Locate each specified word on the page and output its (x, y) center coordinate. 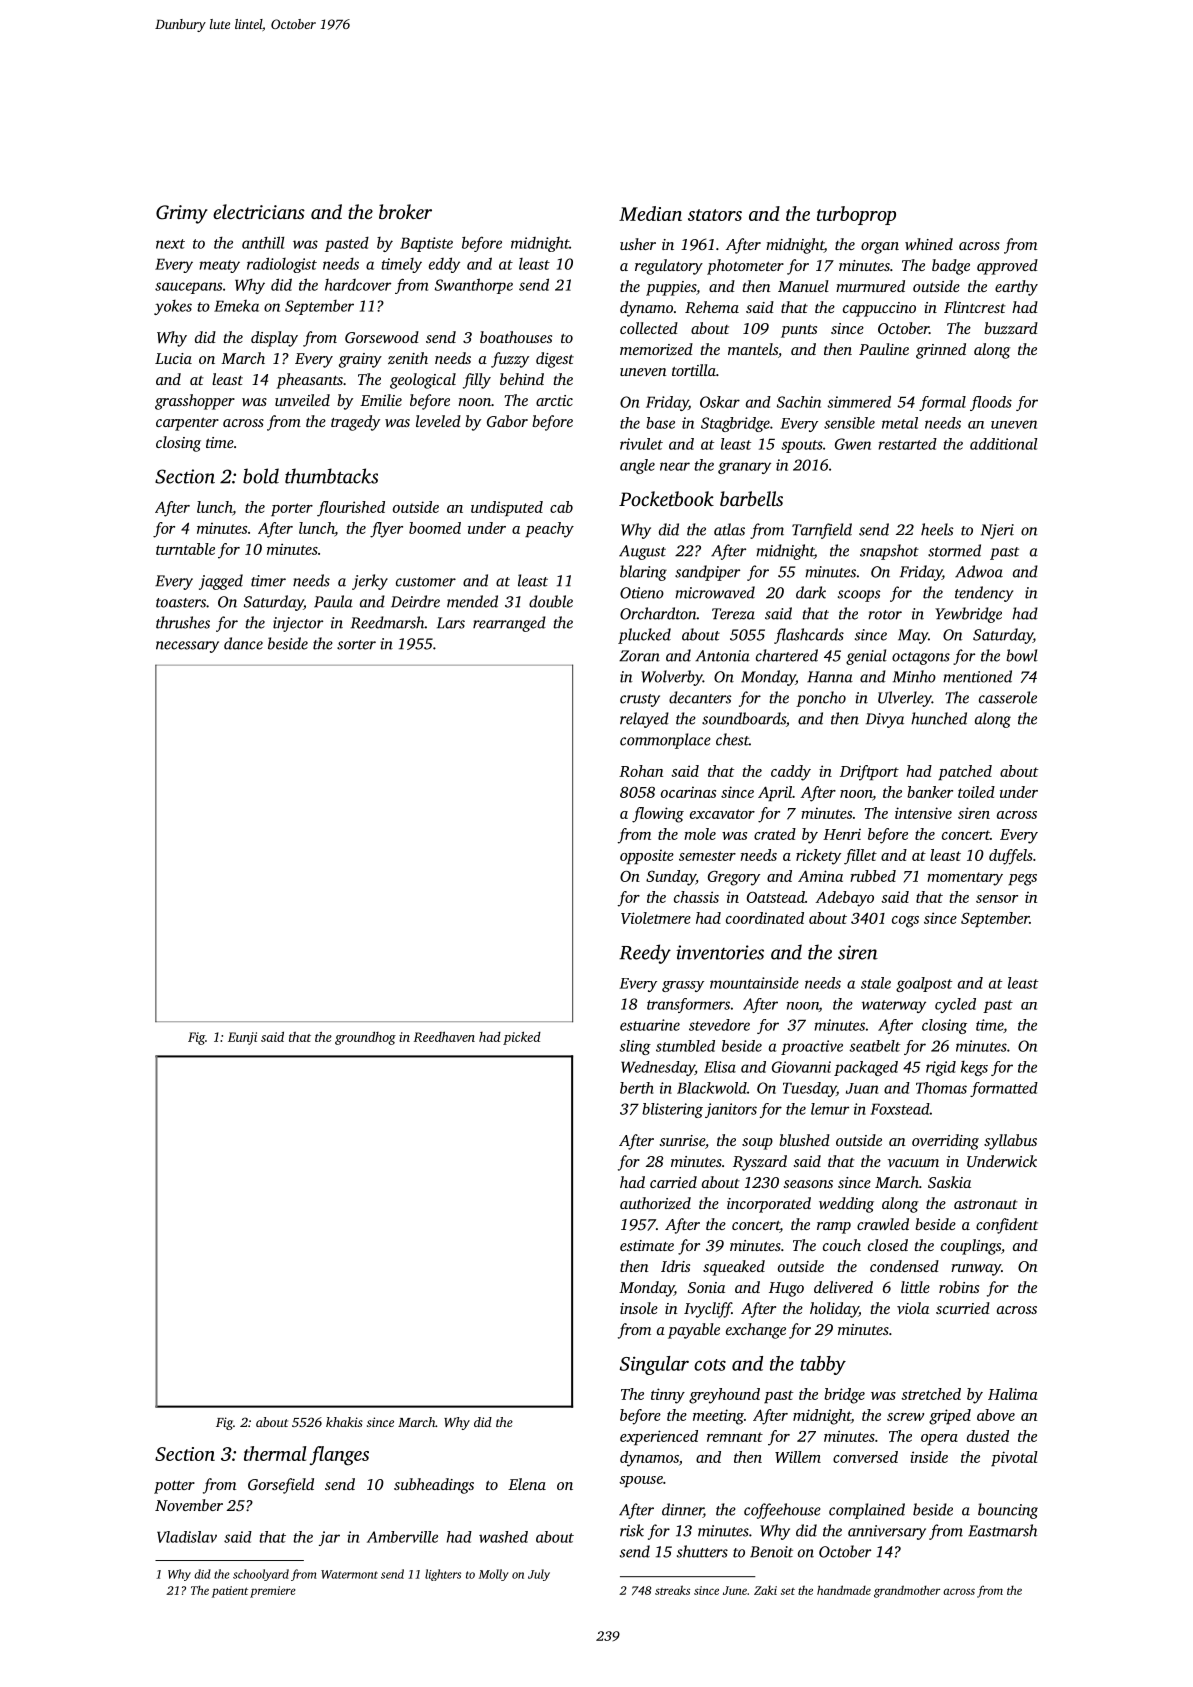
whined (929, 244)
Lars (451, 623)
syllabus (1010, 1142)
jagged (221, 582)
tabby (823, 1365)
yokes (173, 307)
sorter (356, 645)
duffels (1011, 857)
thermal (275, 1453)
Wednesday (658, 1068)
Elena (527, 1484)
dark (811, 592)
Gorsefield (281, 1486)
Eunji (242, 1038)
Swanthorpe (474, 286)
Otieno (642, 593)
